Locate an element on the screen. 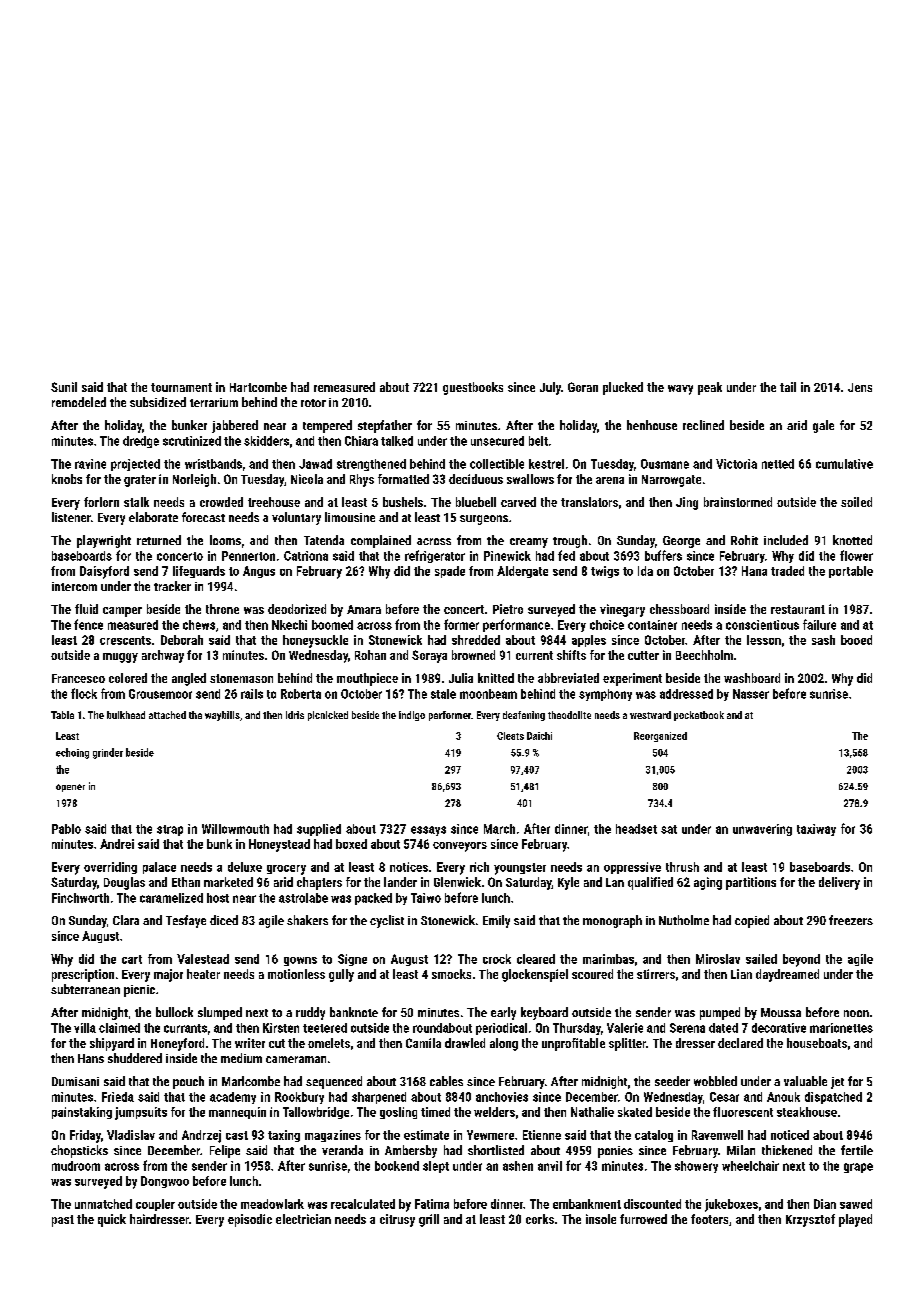  Willowmouth is located at coordinates (235, 829).
